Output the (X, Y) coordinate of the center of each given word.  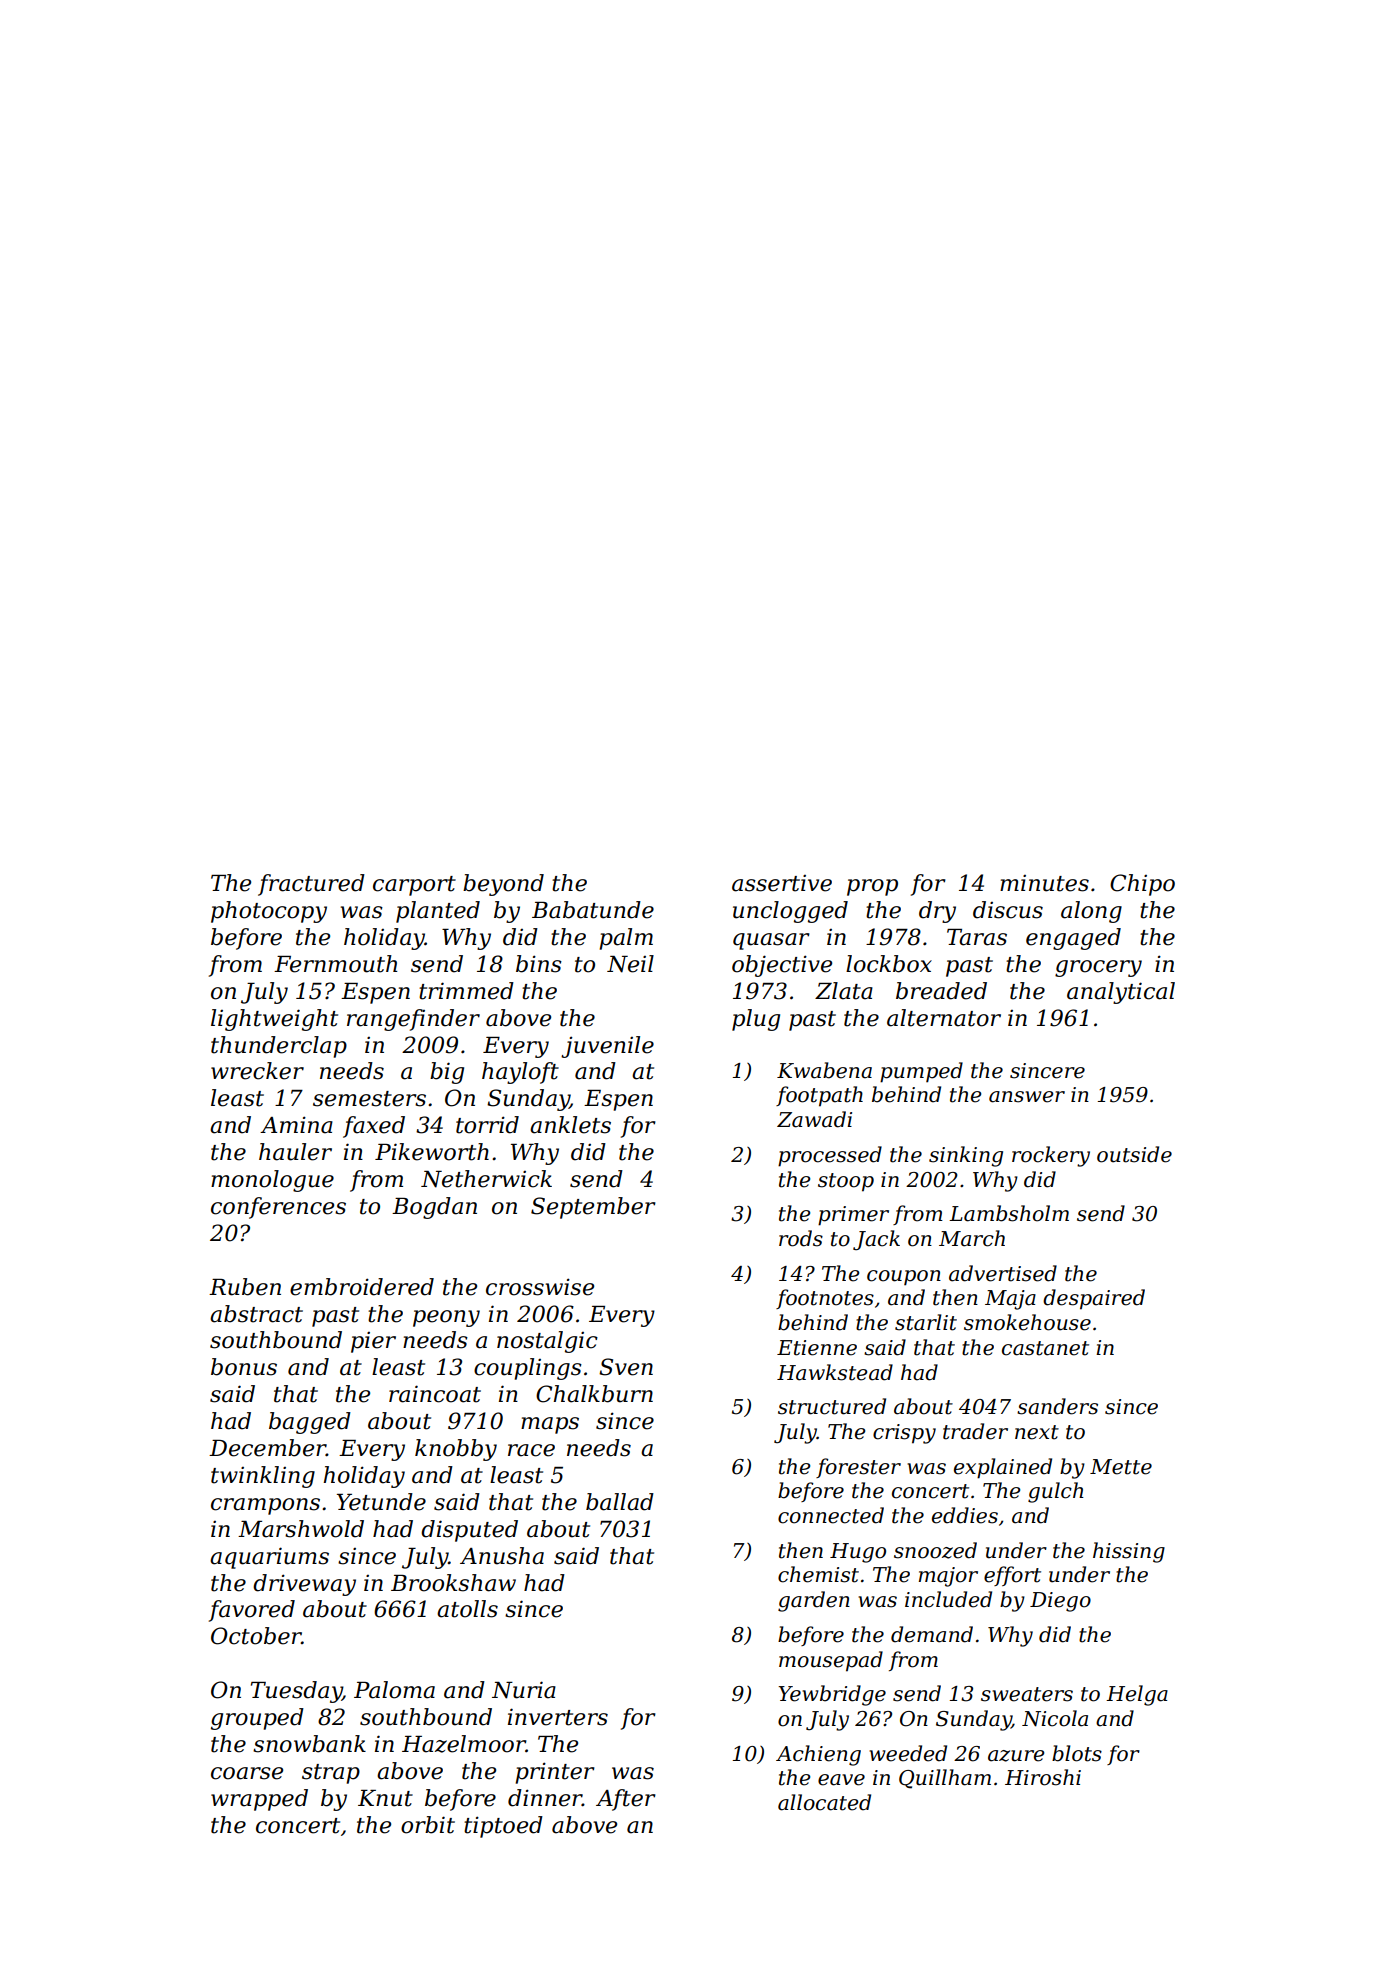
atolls (467, 1609)
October (256, 1636)
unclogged (790, 912)
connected (831, 1515)
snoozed (935, 1550)
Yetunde (381, 1502)
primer (853, 1216)
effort (1012, 1576)
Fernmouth (335, 964)
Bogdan (434, 1208)
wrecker (257, 1071)
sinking (966, 1156)
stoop (846, 1182)
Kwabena (824, 1070)
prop (872, 887)
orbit (428, 1825)
